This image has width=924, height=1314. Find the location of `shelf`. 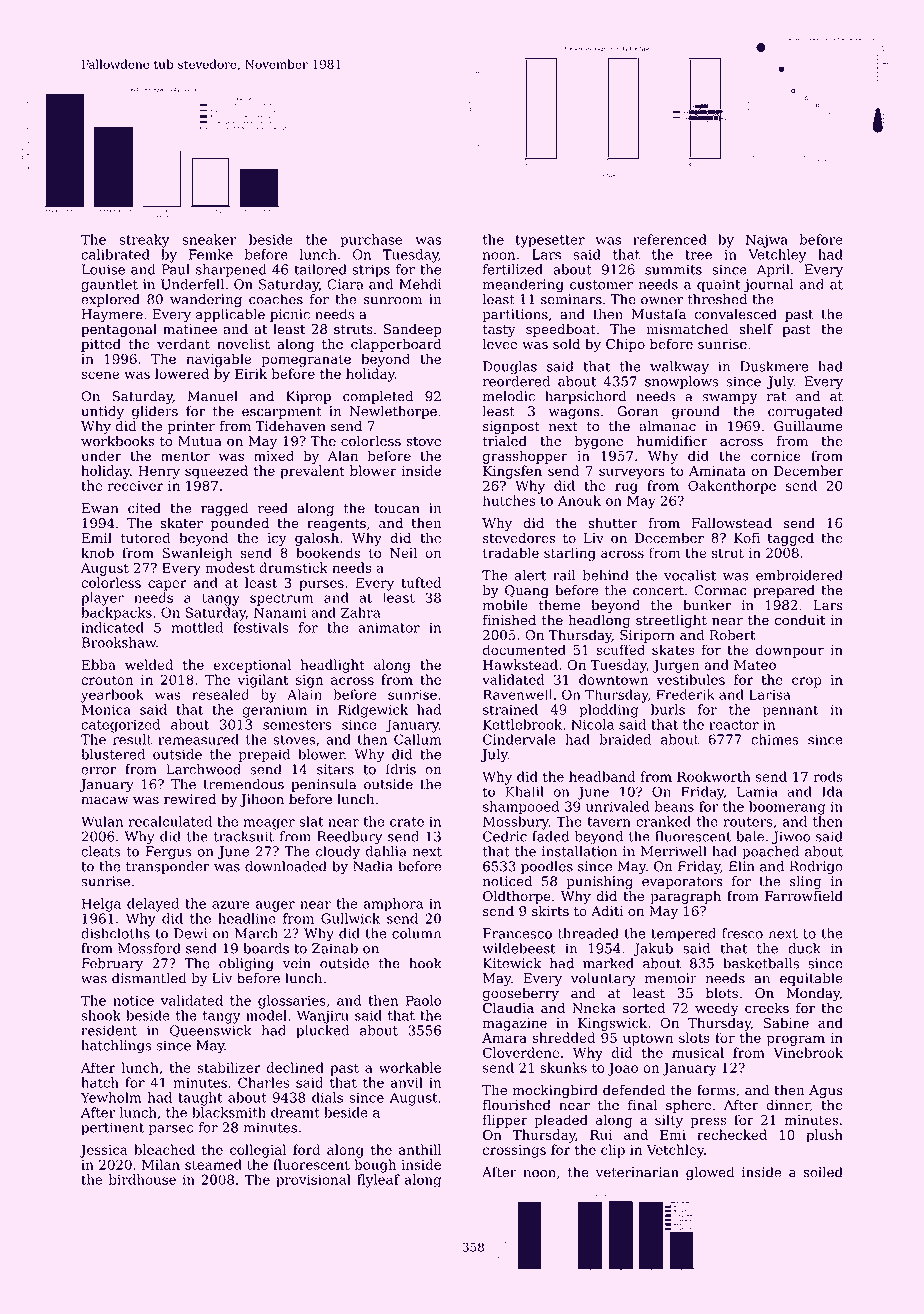

shelf is located at coordinates (756, 329).
